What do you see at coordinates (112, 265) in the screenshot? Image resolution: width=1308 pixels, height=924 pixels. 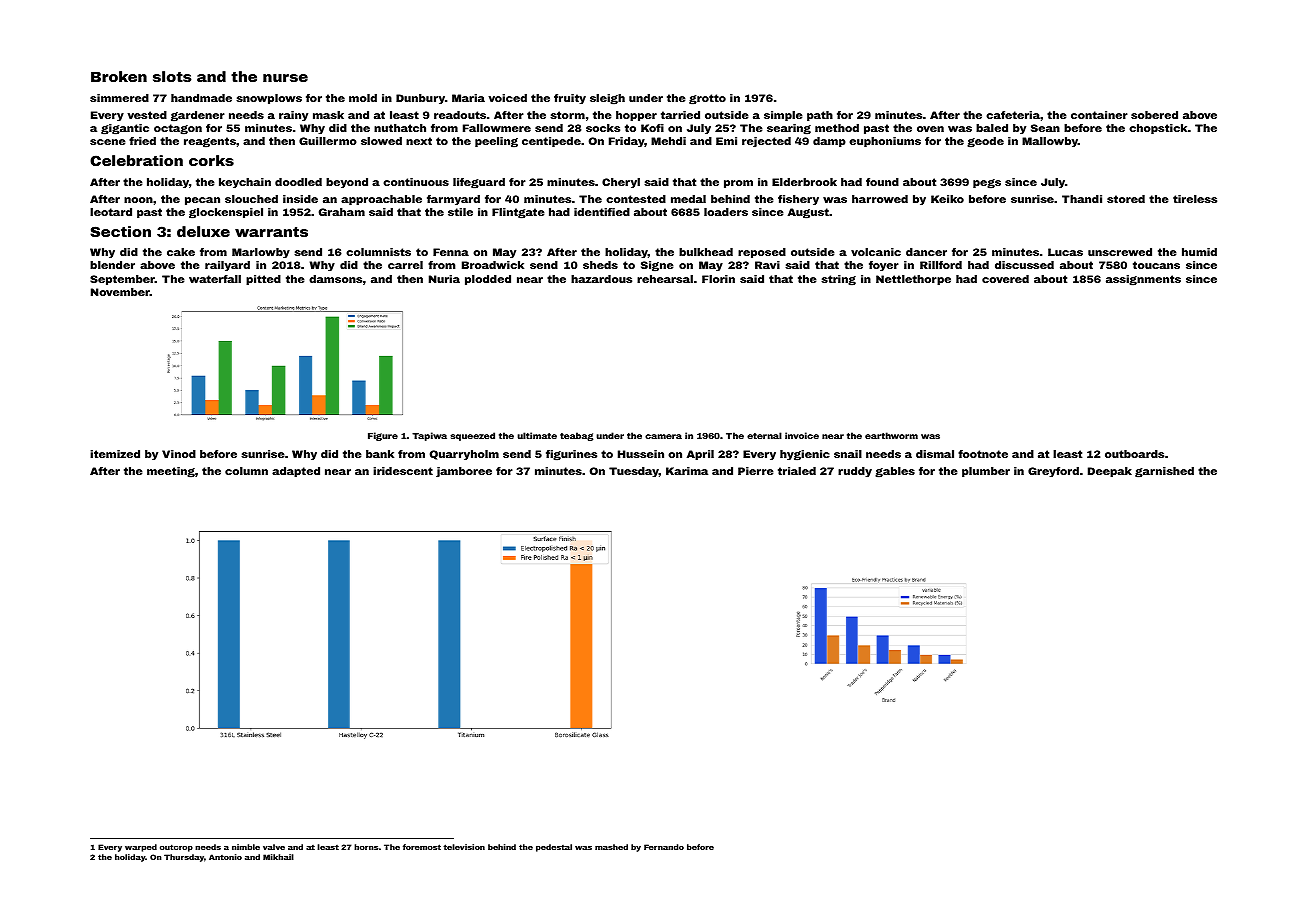 I see `blender` at bounding box center [112, 265].
